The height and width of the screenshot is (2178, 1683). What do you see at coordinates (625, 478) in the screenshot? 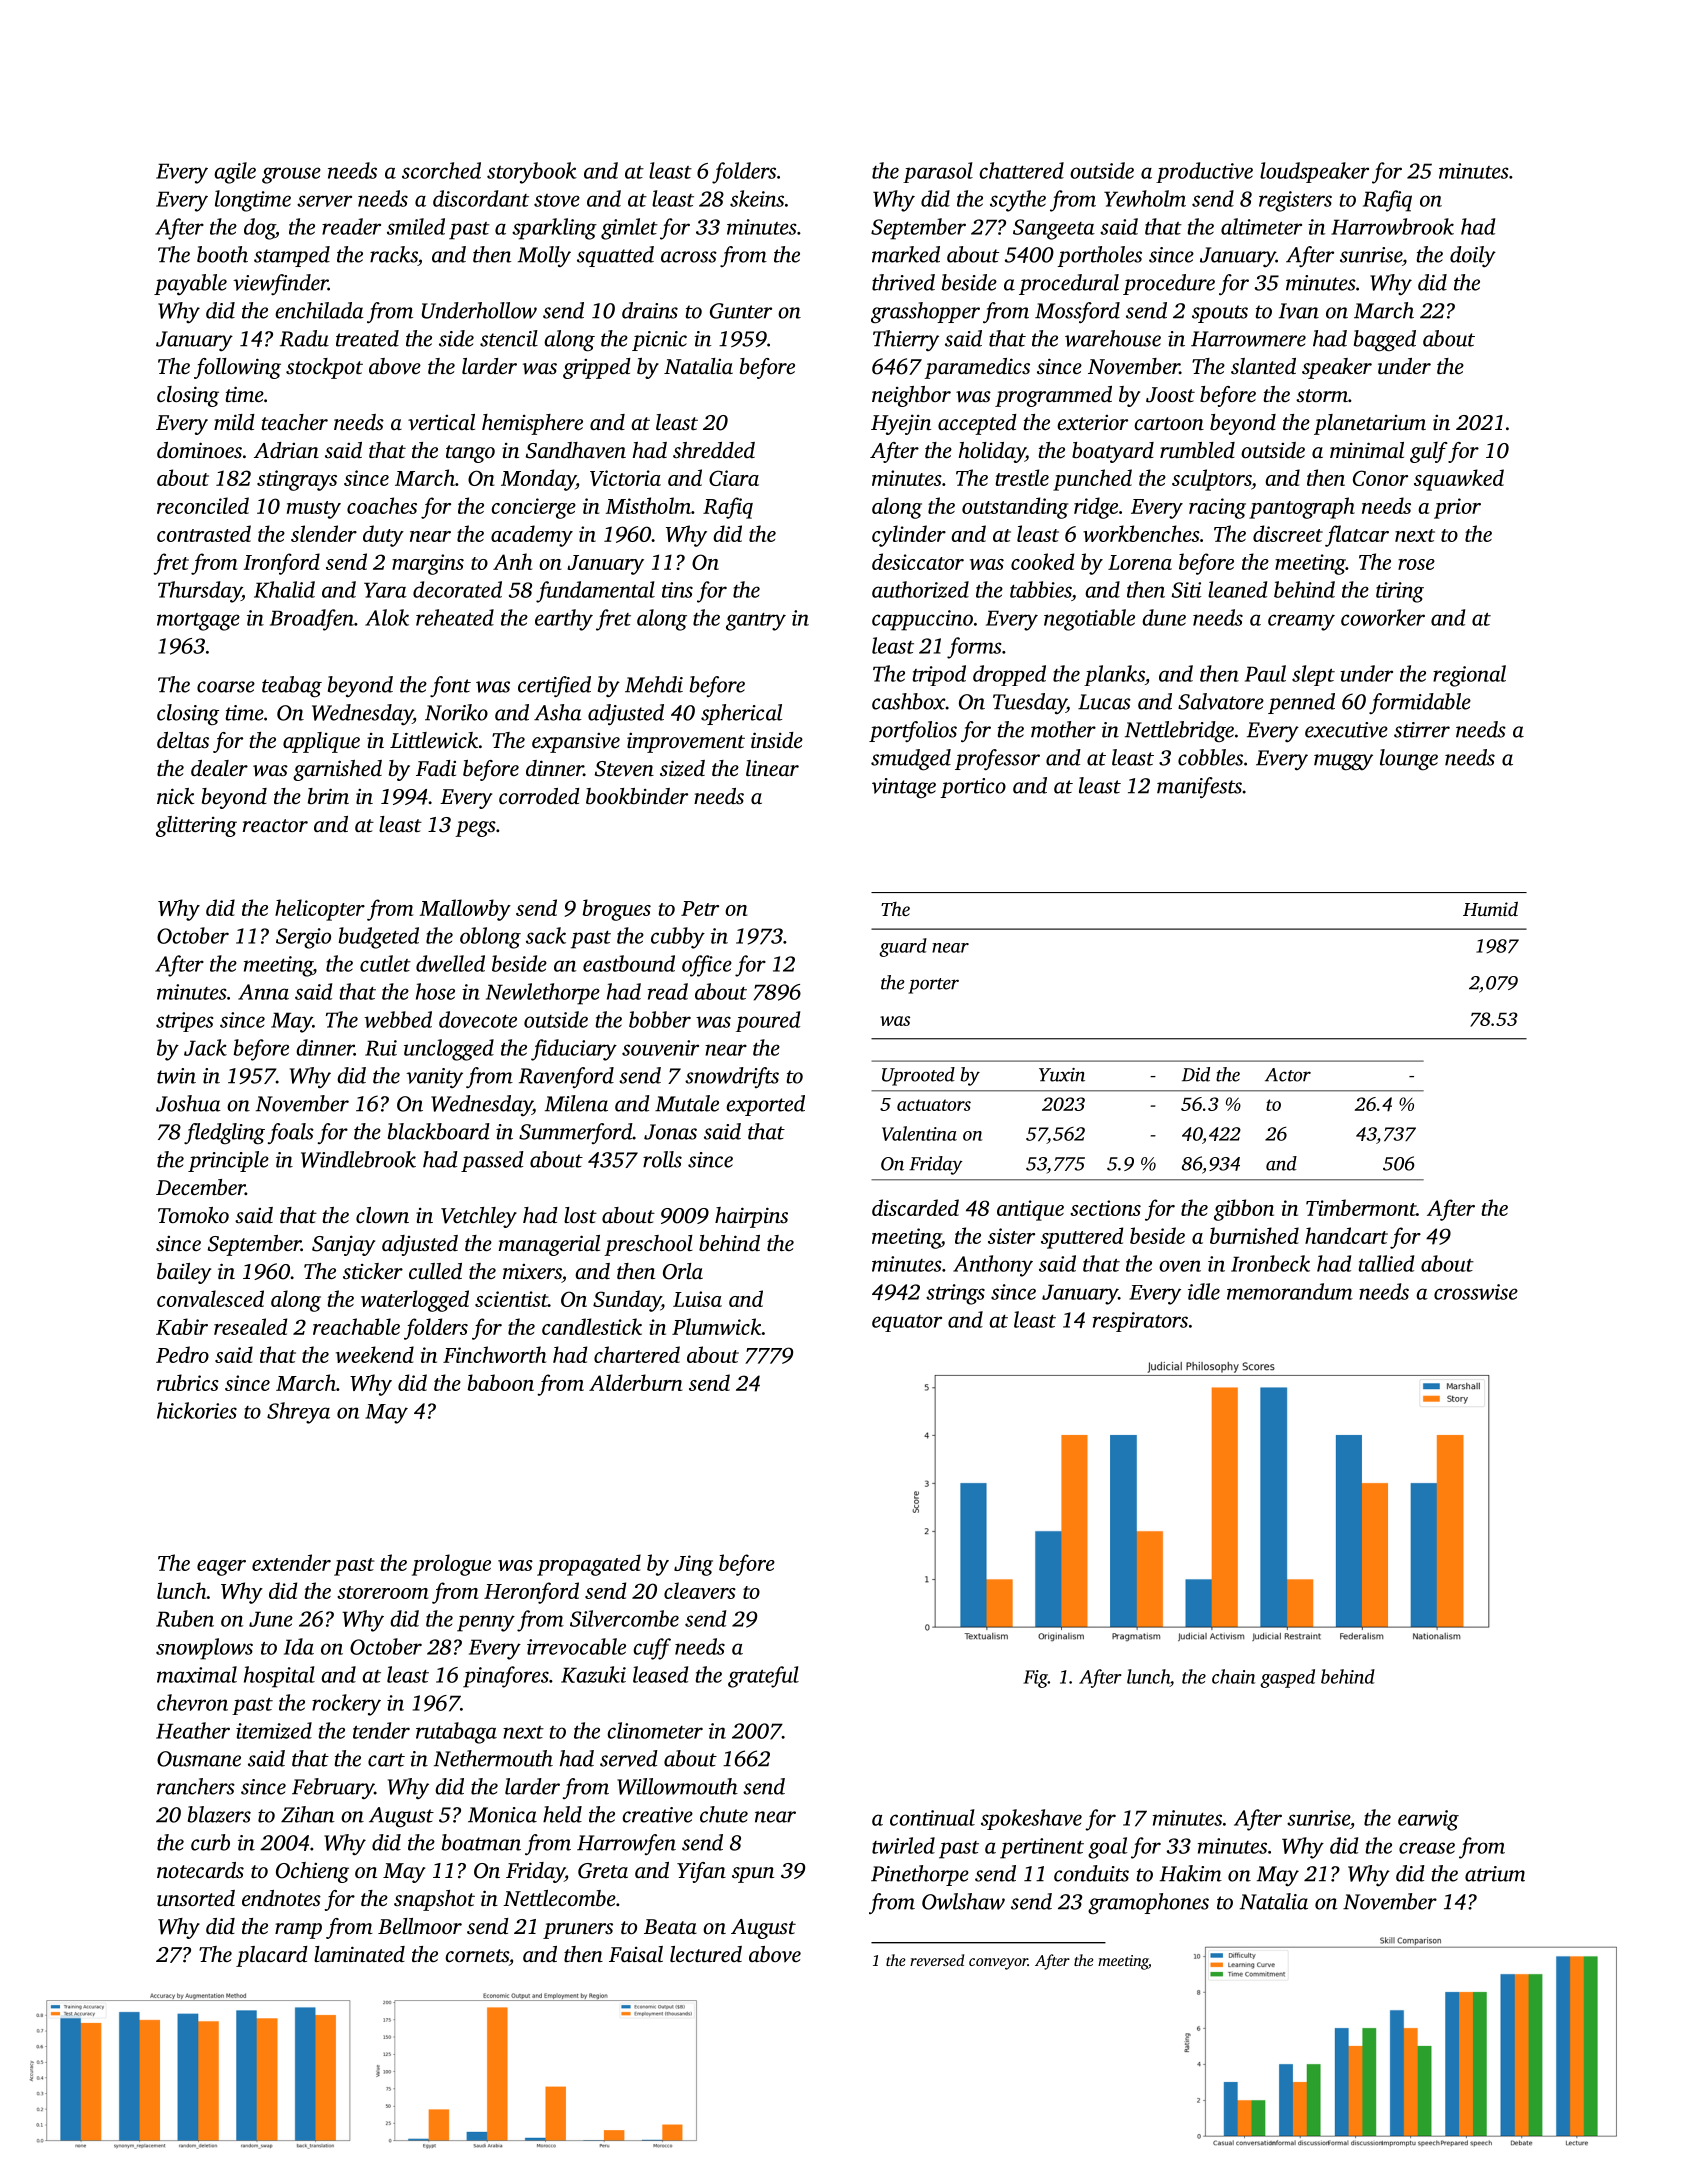
I see `Victoria` at bounding box center [625, 478].
